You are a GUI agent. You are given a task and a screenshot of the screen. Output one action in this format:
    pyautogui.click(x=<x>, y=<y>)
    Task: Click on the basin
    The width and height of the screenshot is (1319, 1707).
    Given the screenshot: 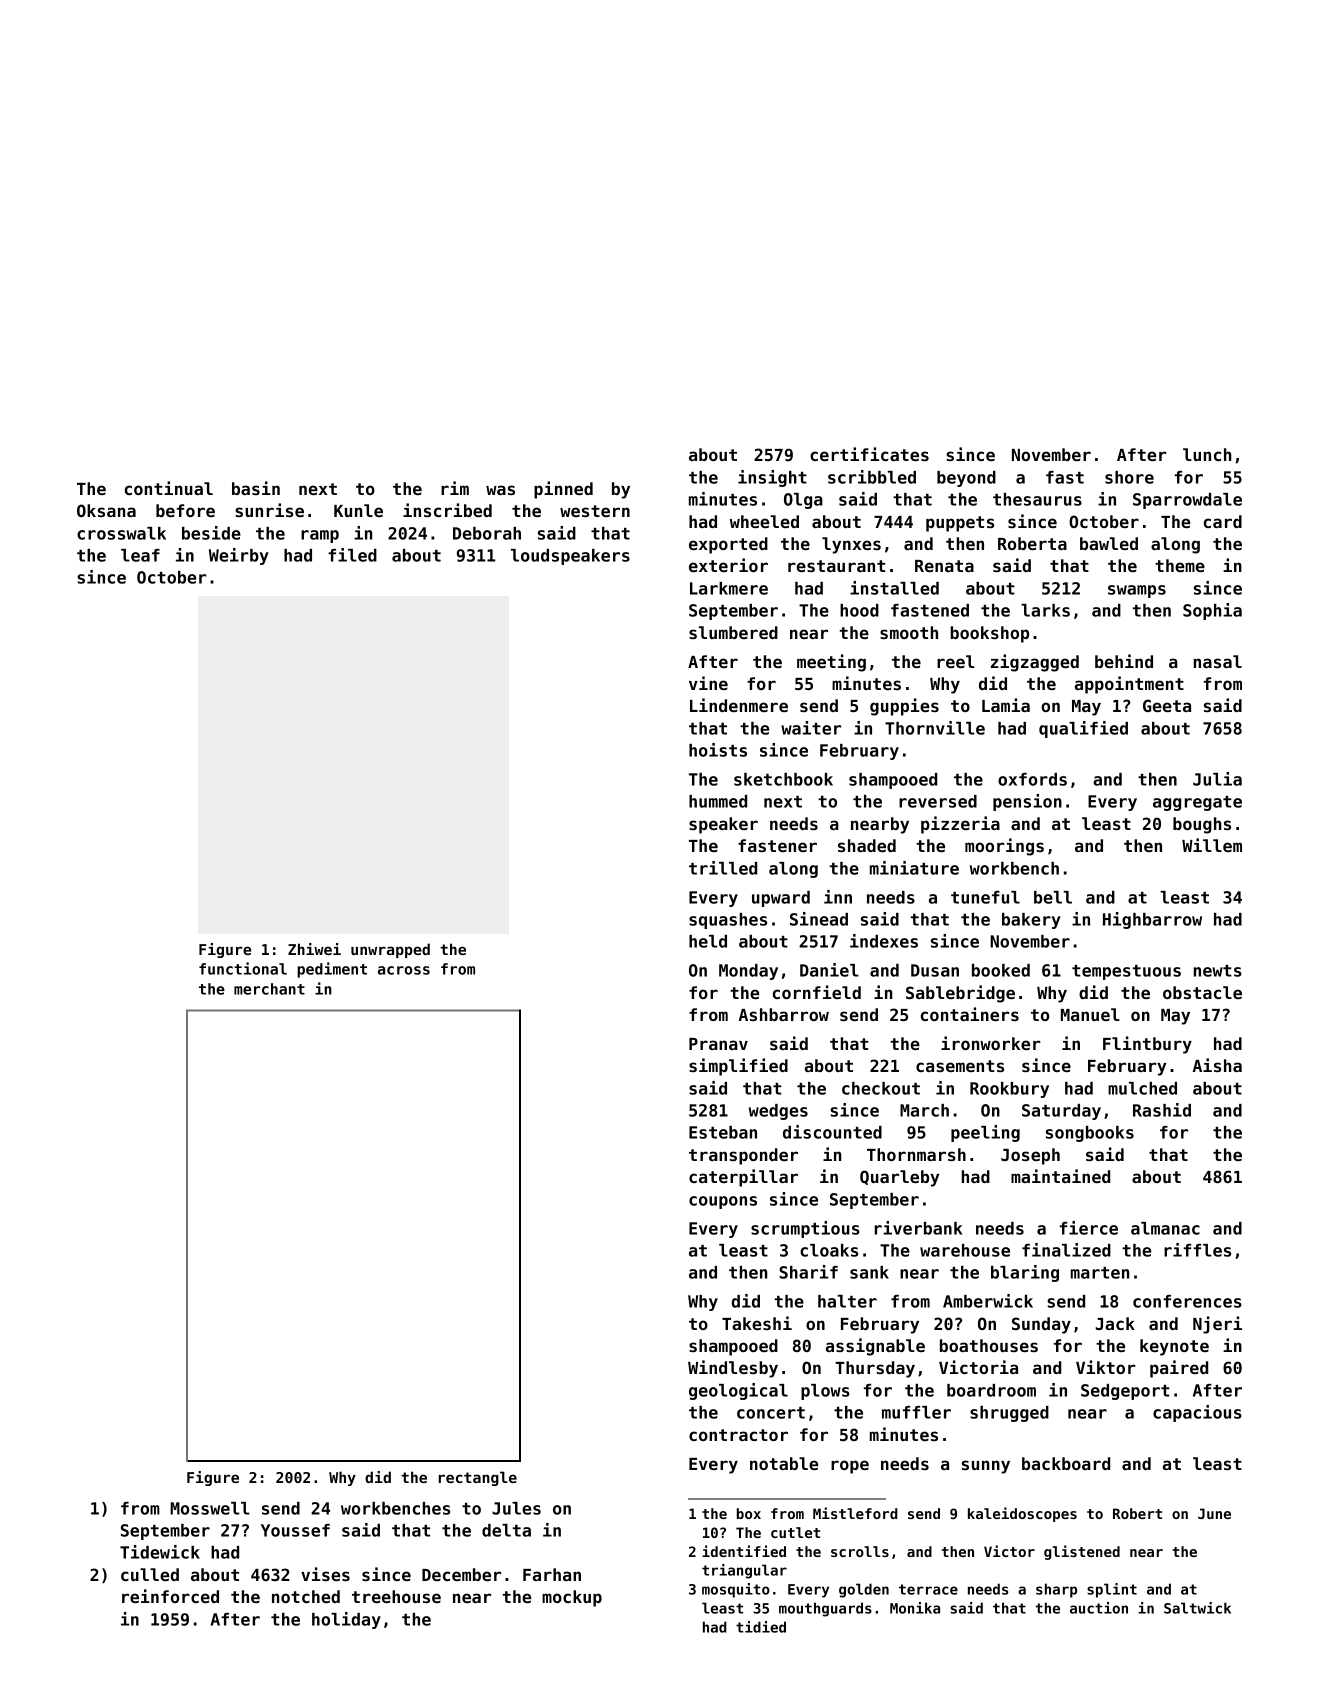 What is the action you would take?
    pyautogui.click(x=256, y=488)
